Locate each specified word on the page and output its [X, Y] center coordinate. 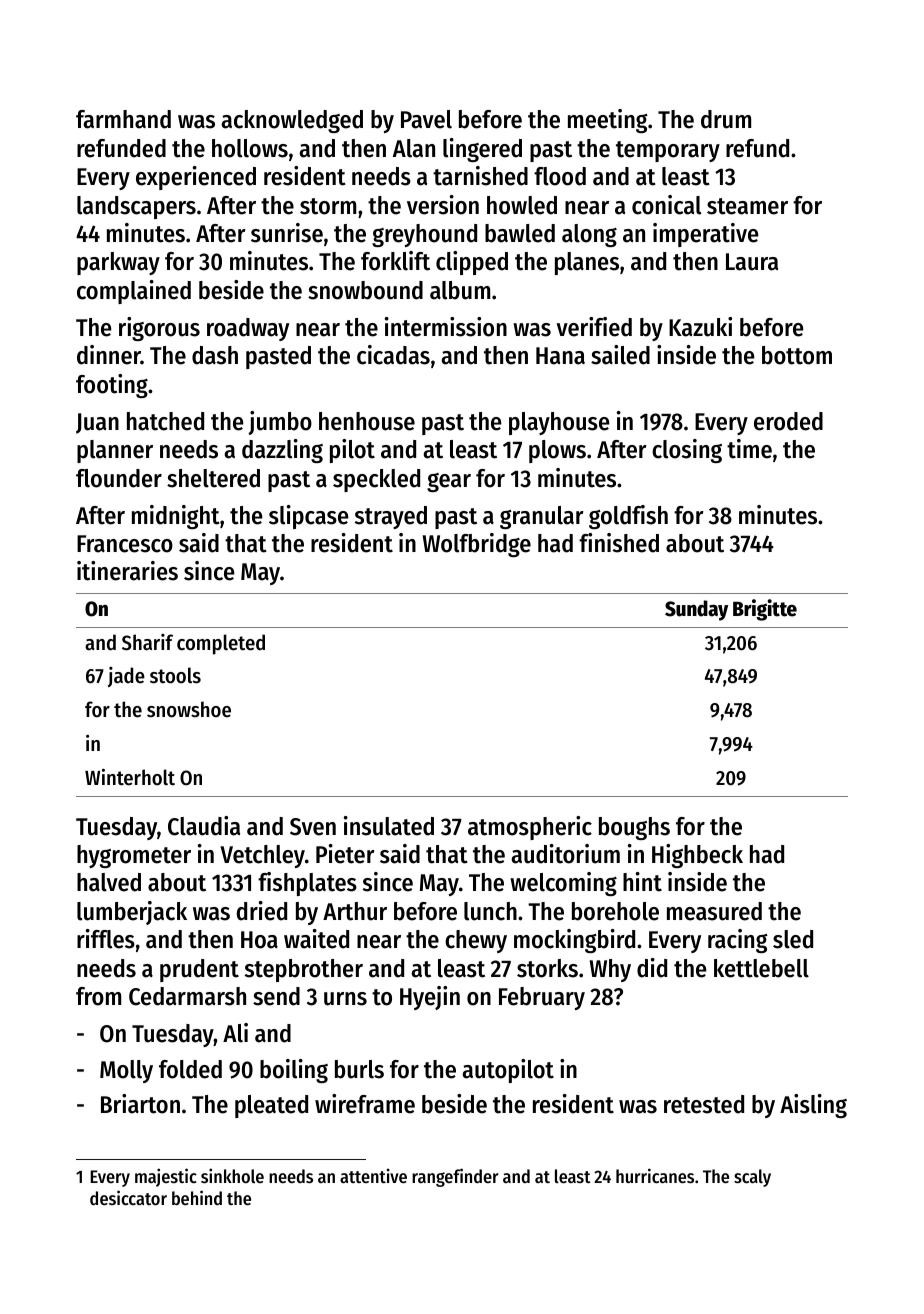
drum [726, 119]
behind [197, 1197]
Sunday [696, 610]
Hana [560, 356]
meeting [608, 121]
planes [587, 263]
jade [126, 677]
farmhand [123, 119]
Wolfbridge [477, 545]
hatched [165, 421]
